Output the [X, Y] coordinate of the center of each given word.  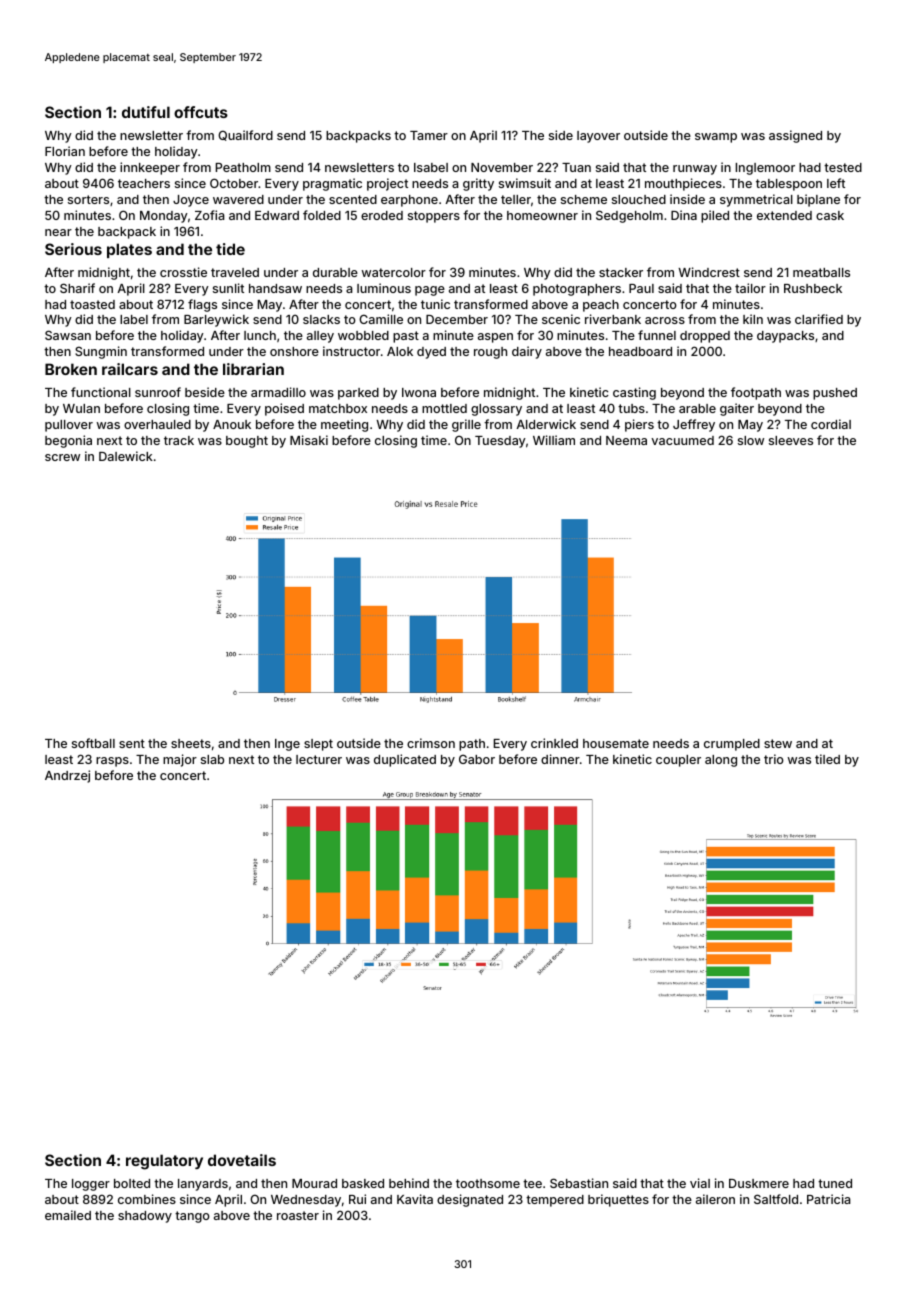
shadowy [145, 1217]
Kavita [415, 1199]
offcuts [201, 112]
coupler [678, 761]
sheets [191, 743]
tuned [835, 1183]
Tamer [429, 135]
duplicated [405, 760]
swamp [716, 138]
